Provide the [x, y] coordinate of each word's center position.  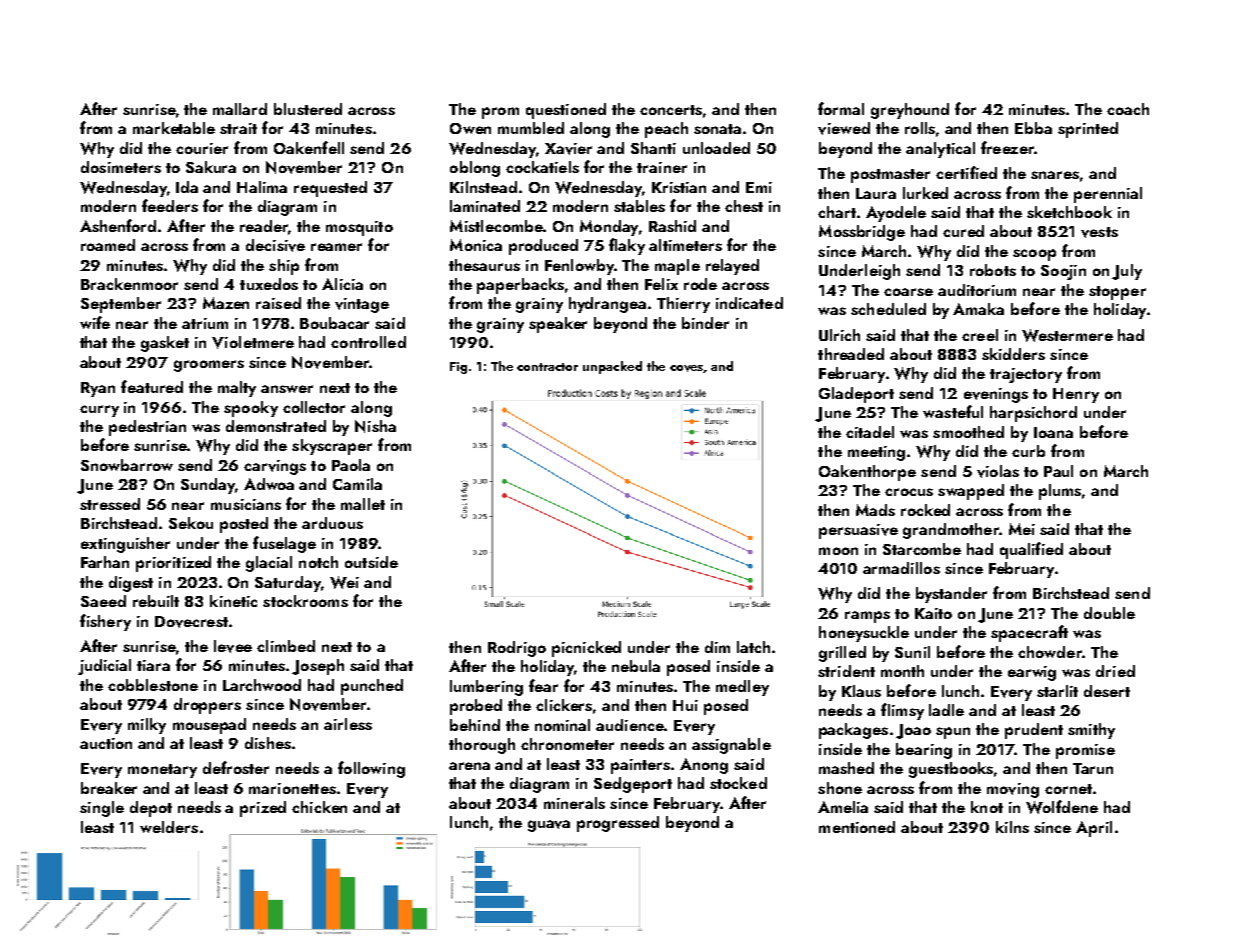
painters [640, 766]
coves [687, 369]
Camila [357, 484]
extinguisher [125, 545]
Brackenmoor [129, 284]
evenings [996, 395]
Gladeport [856, 395]
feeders [170, 205]
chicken [319, 807]
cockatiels [542, 167]
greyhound [910, 111]
